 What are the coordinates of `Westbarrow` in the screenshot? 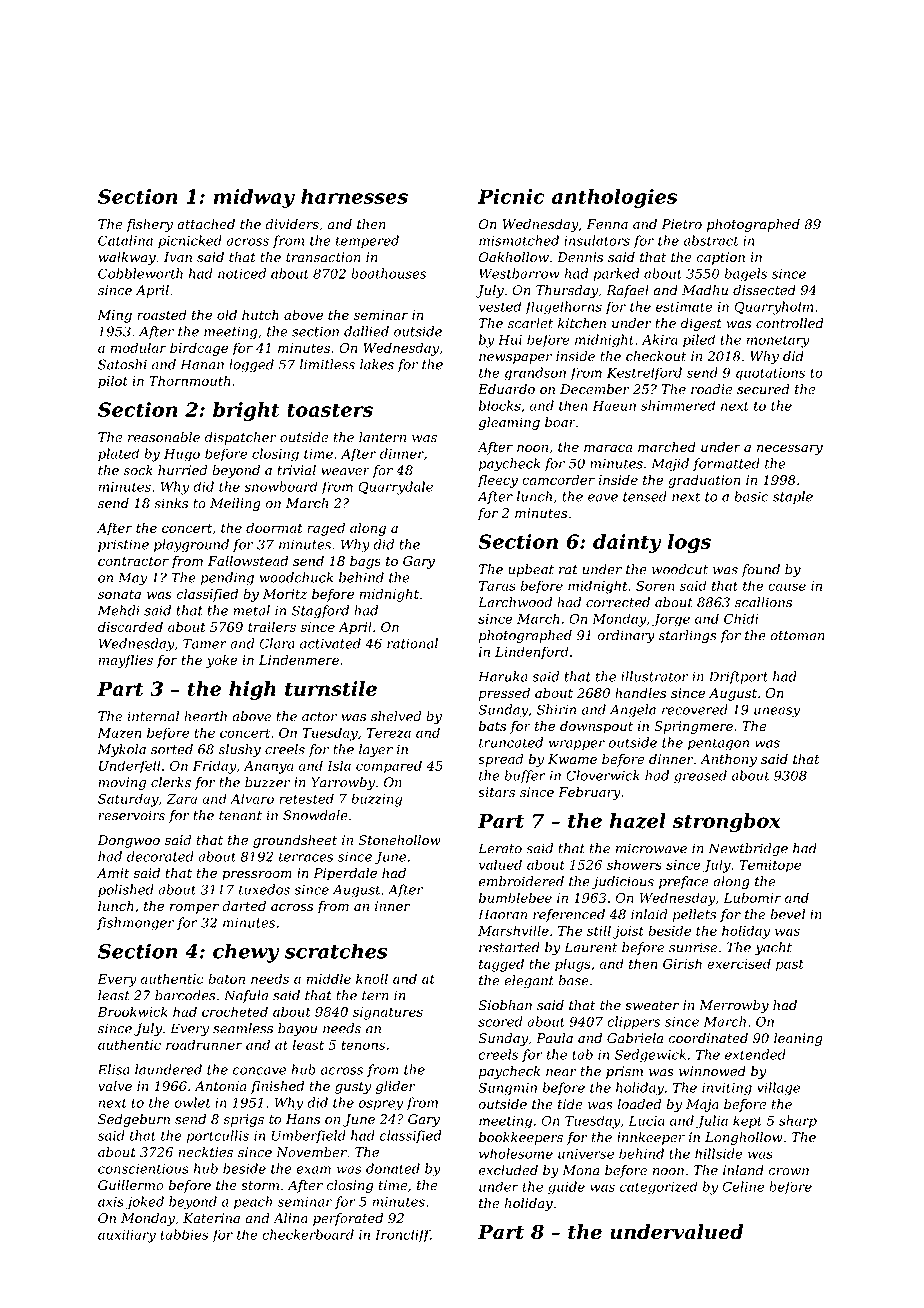 It's located at (519, 273).
